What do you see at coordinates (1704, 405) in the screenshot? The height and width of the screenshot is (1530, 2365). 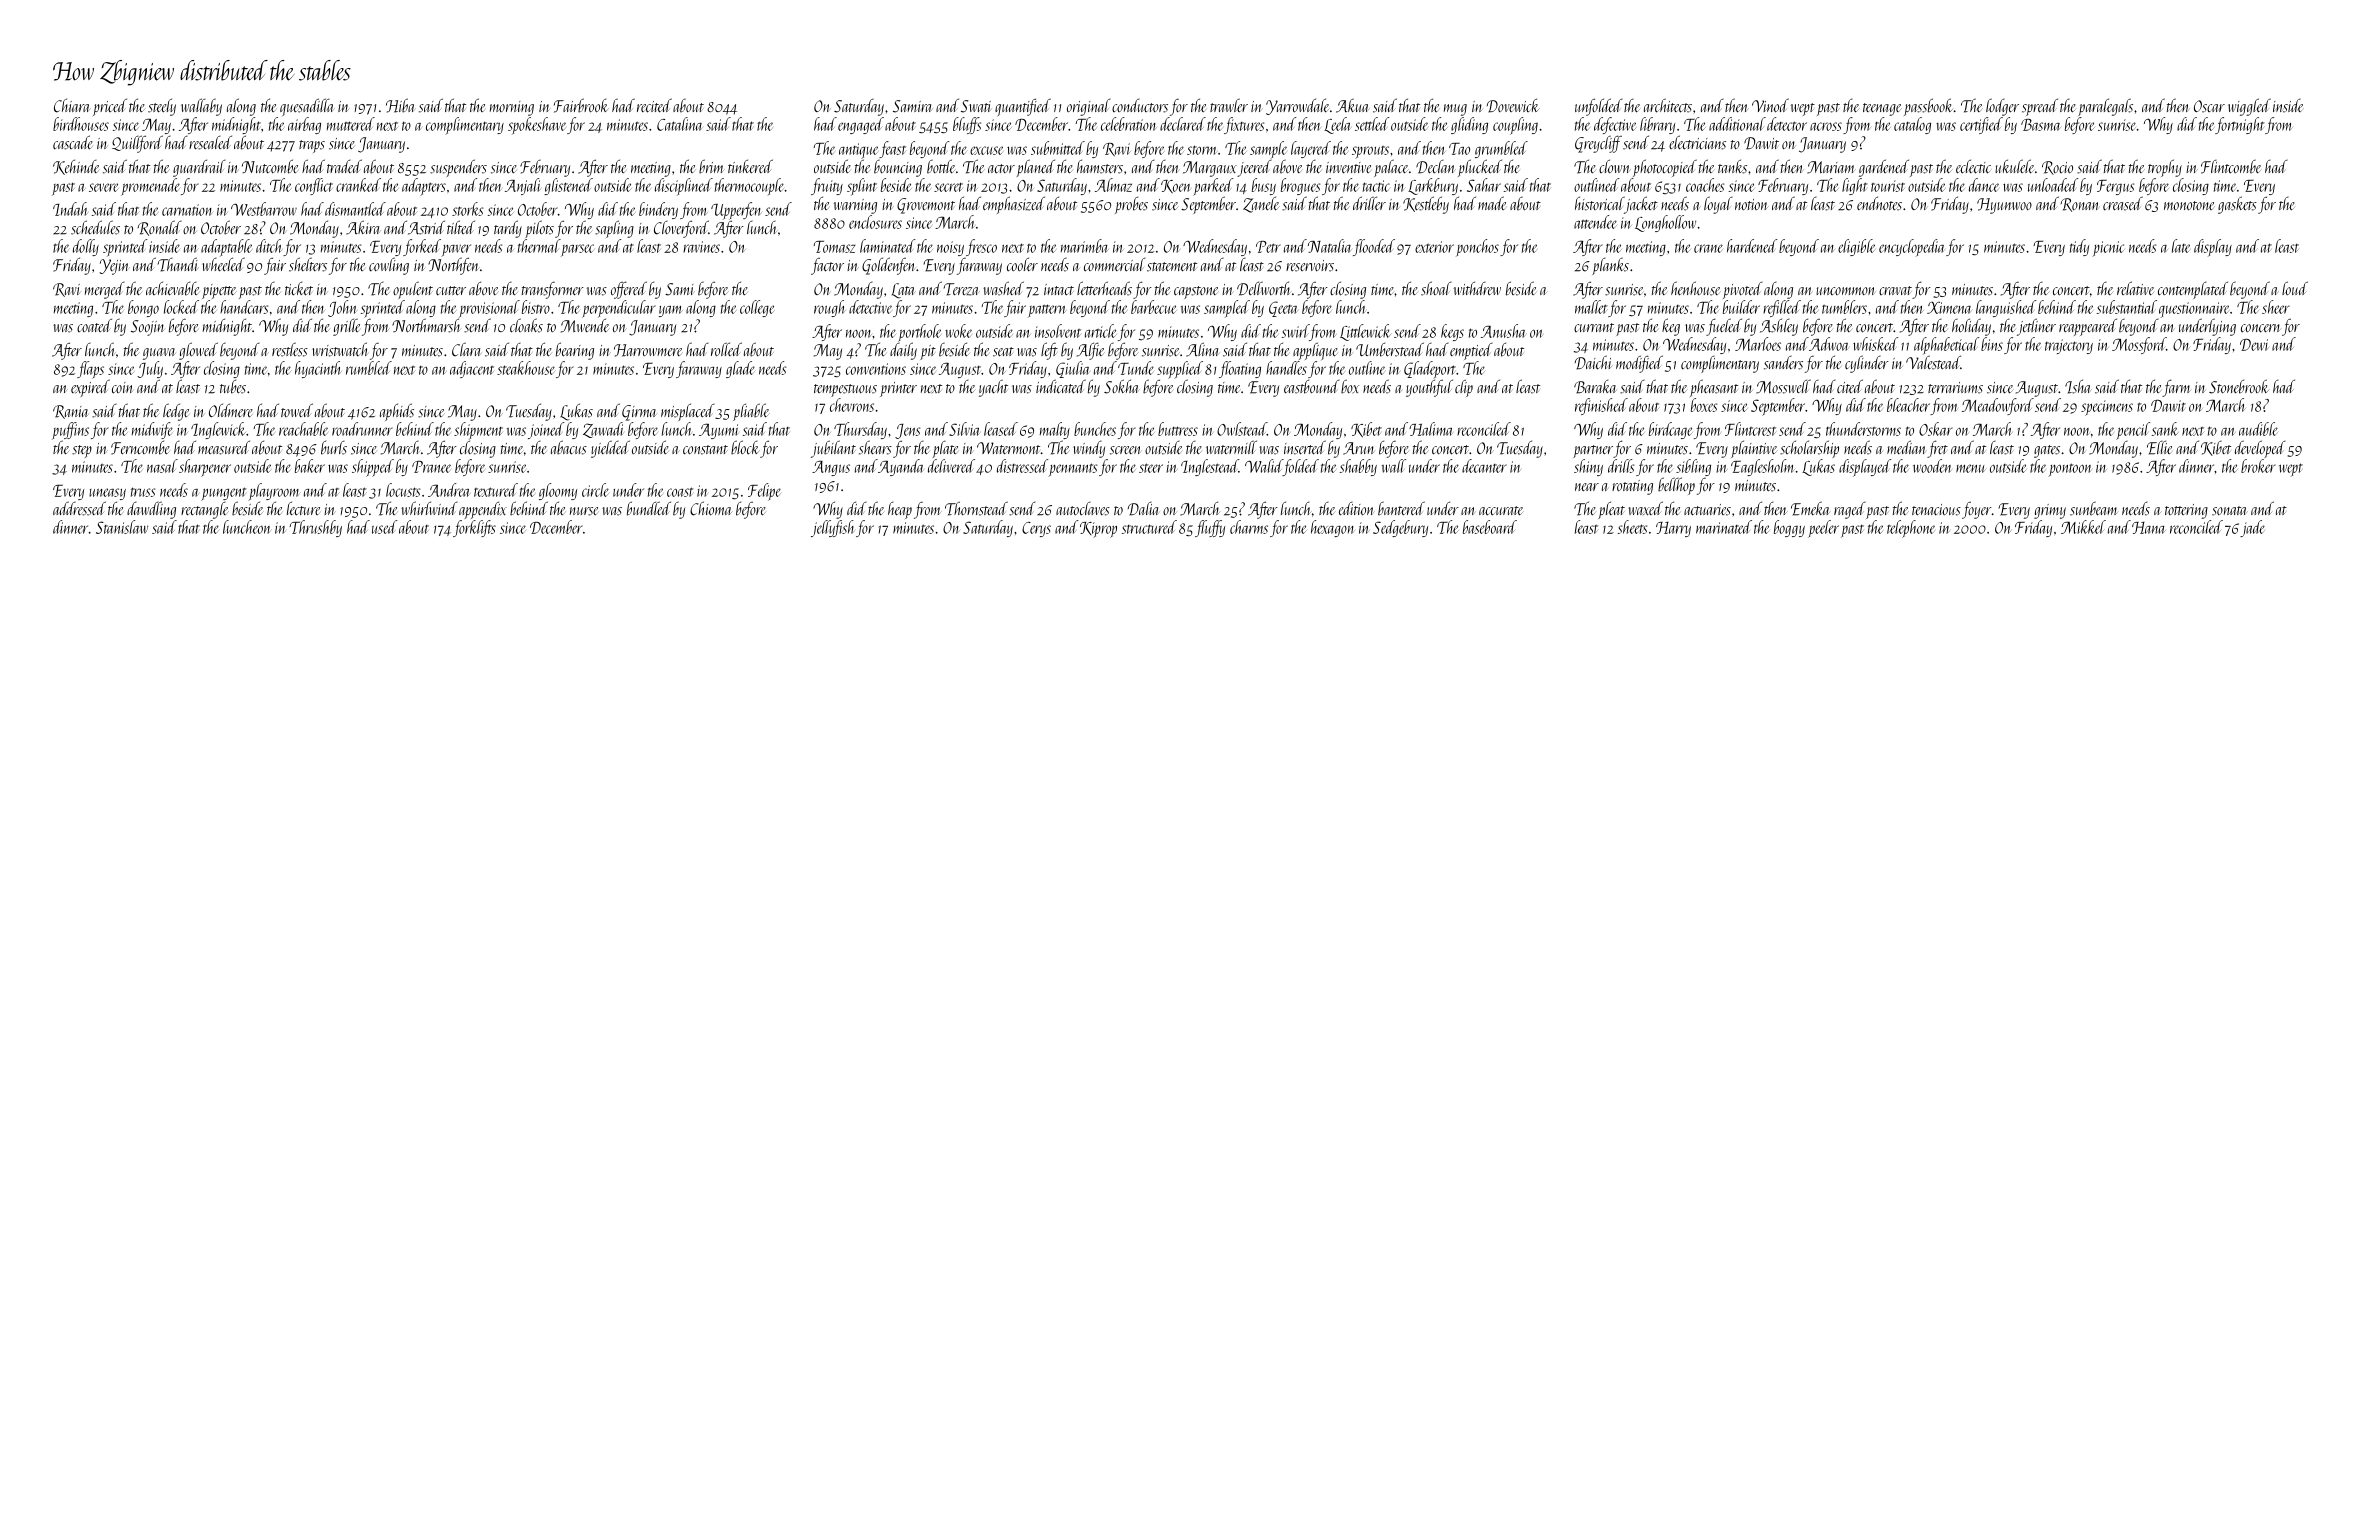 I see `boxes` at bounding box center [1704, 405].
